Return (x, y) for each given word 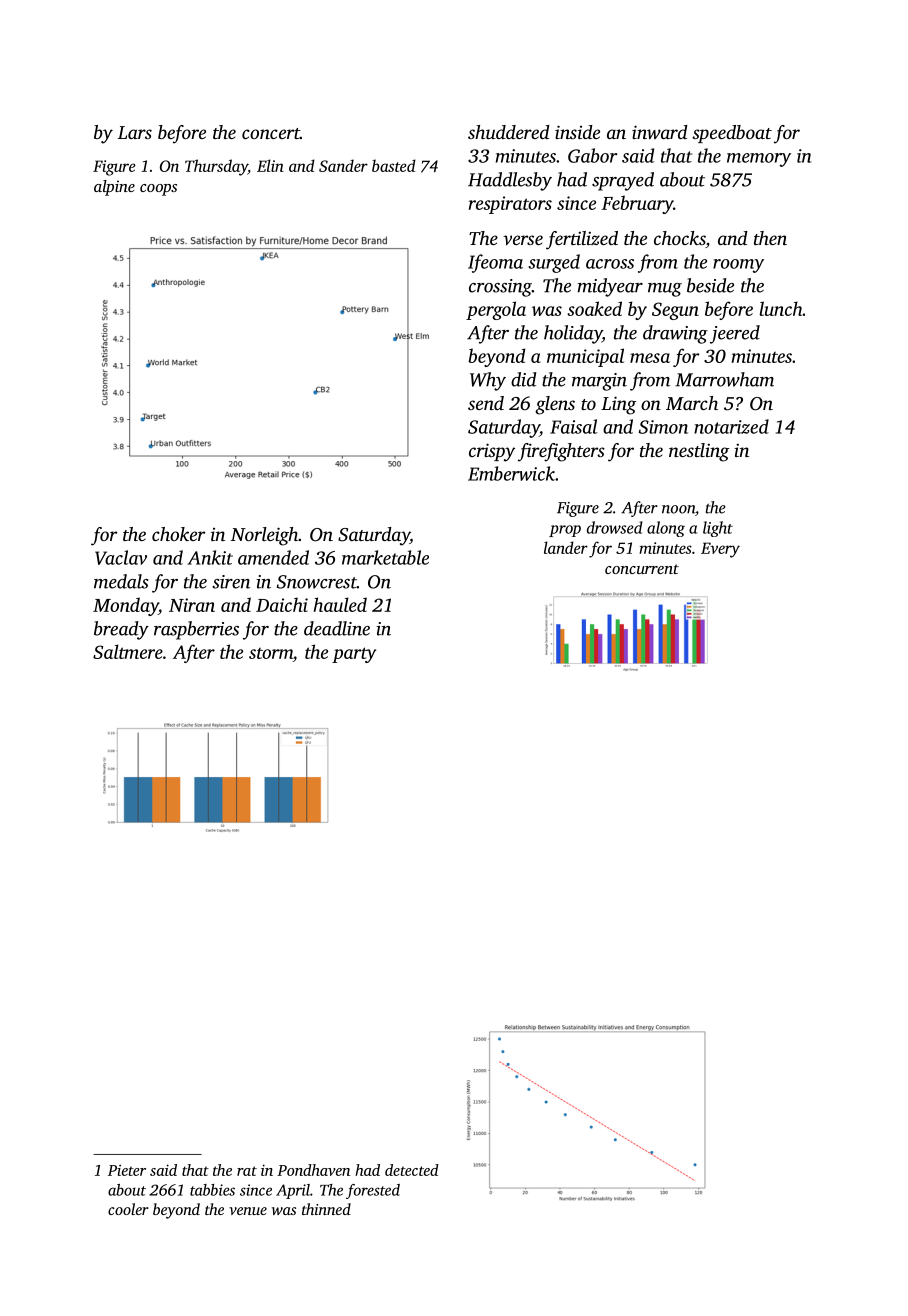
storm (271, 655)
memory (759, 160)
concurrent (642, 569)
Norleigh (264, 536)
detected (412, 1170)
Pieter (127, 1170)
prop (565, 531)
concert (271, 133)
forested (373, 1191)
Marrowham (724, 379)
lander (566, 547)
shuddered (509, 132)
